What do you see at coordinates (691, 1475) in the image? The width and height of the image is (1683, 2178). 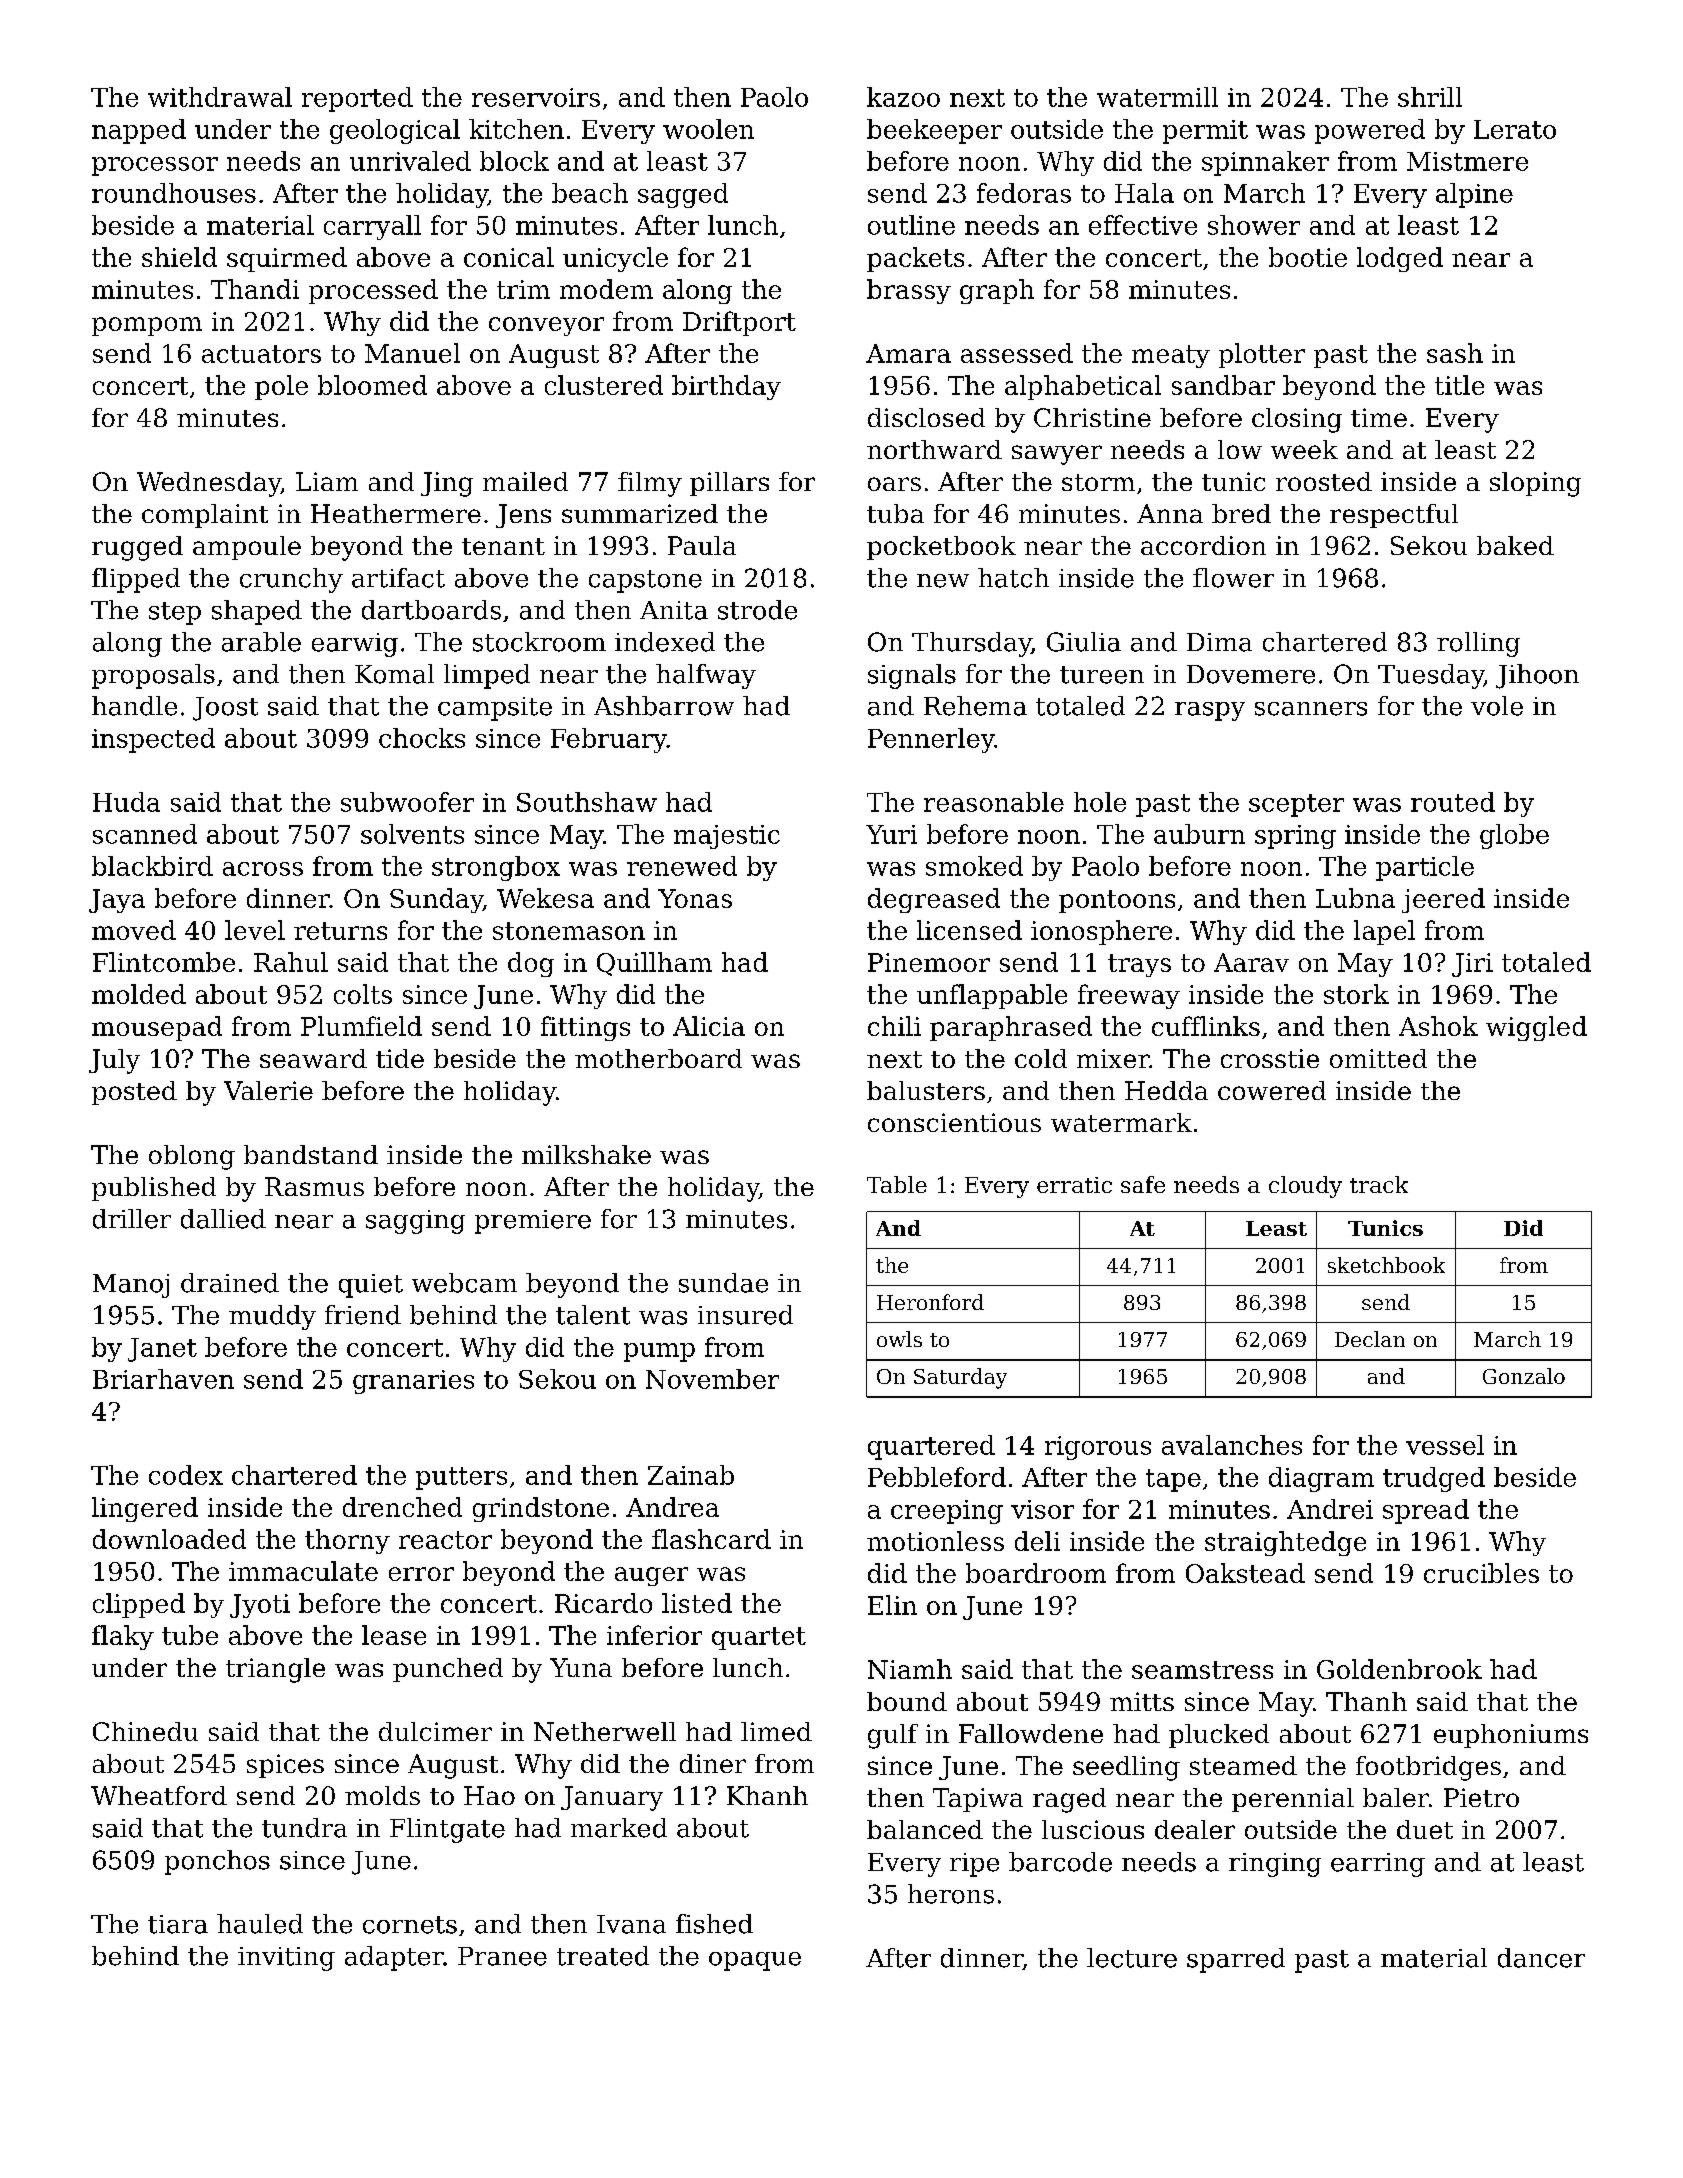 I see `Zainab` at bounding box center [691, 1475].
